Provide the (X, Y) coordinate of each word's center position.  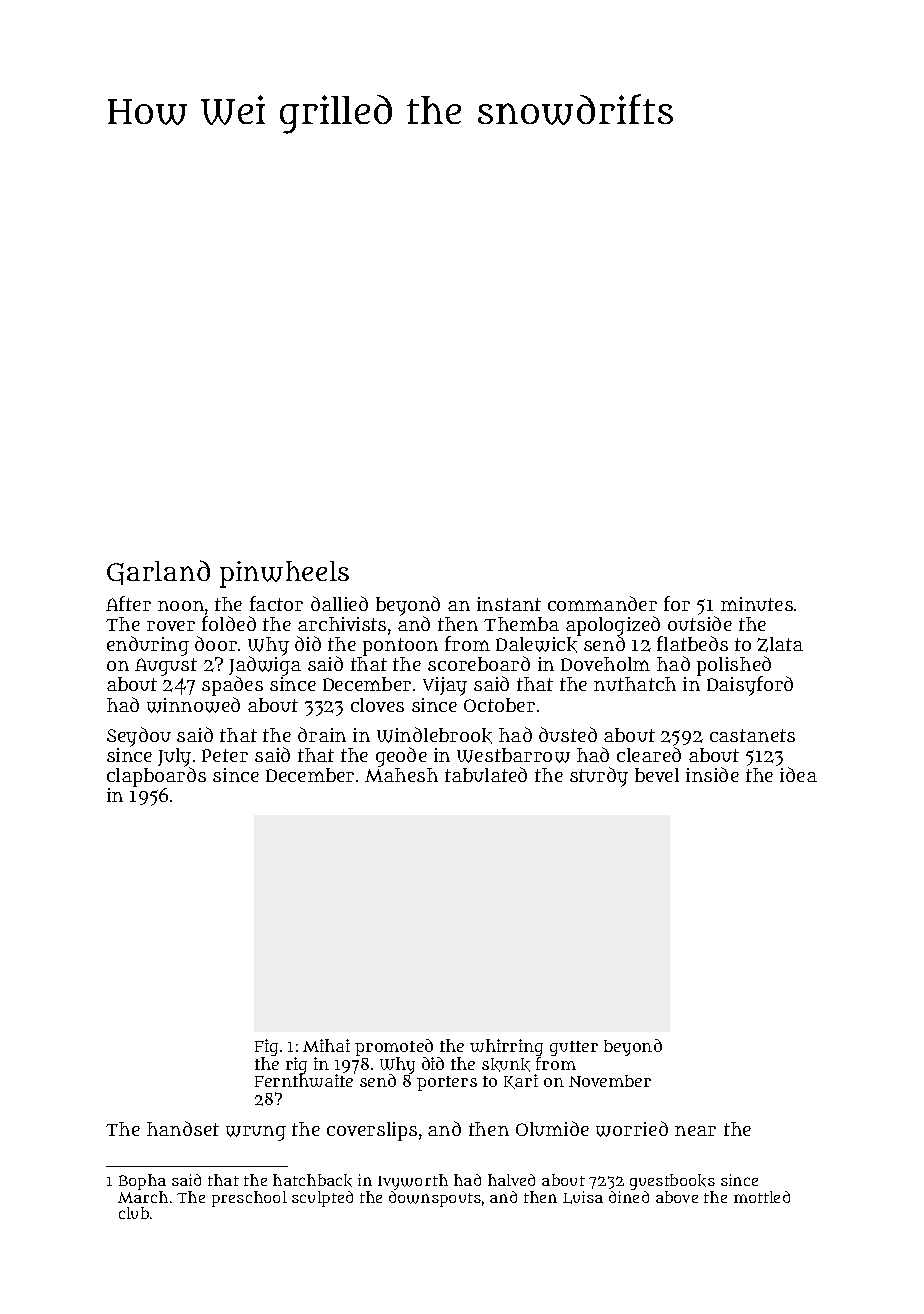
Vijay (445, 686)
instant (509, 604)
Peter (225, 755)
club (134, 1213)
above (677, 1197)
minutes (757, 604)
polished (734, 666)
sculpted (322, 1199)
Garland (158, 572)
